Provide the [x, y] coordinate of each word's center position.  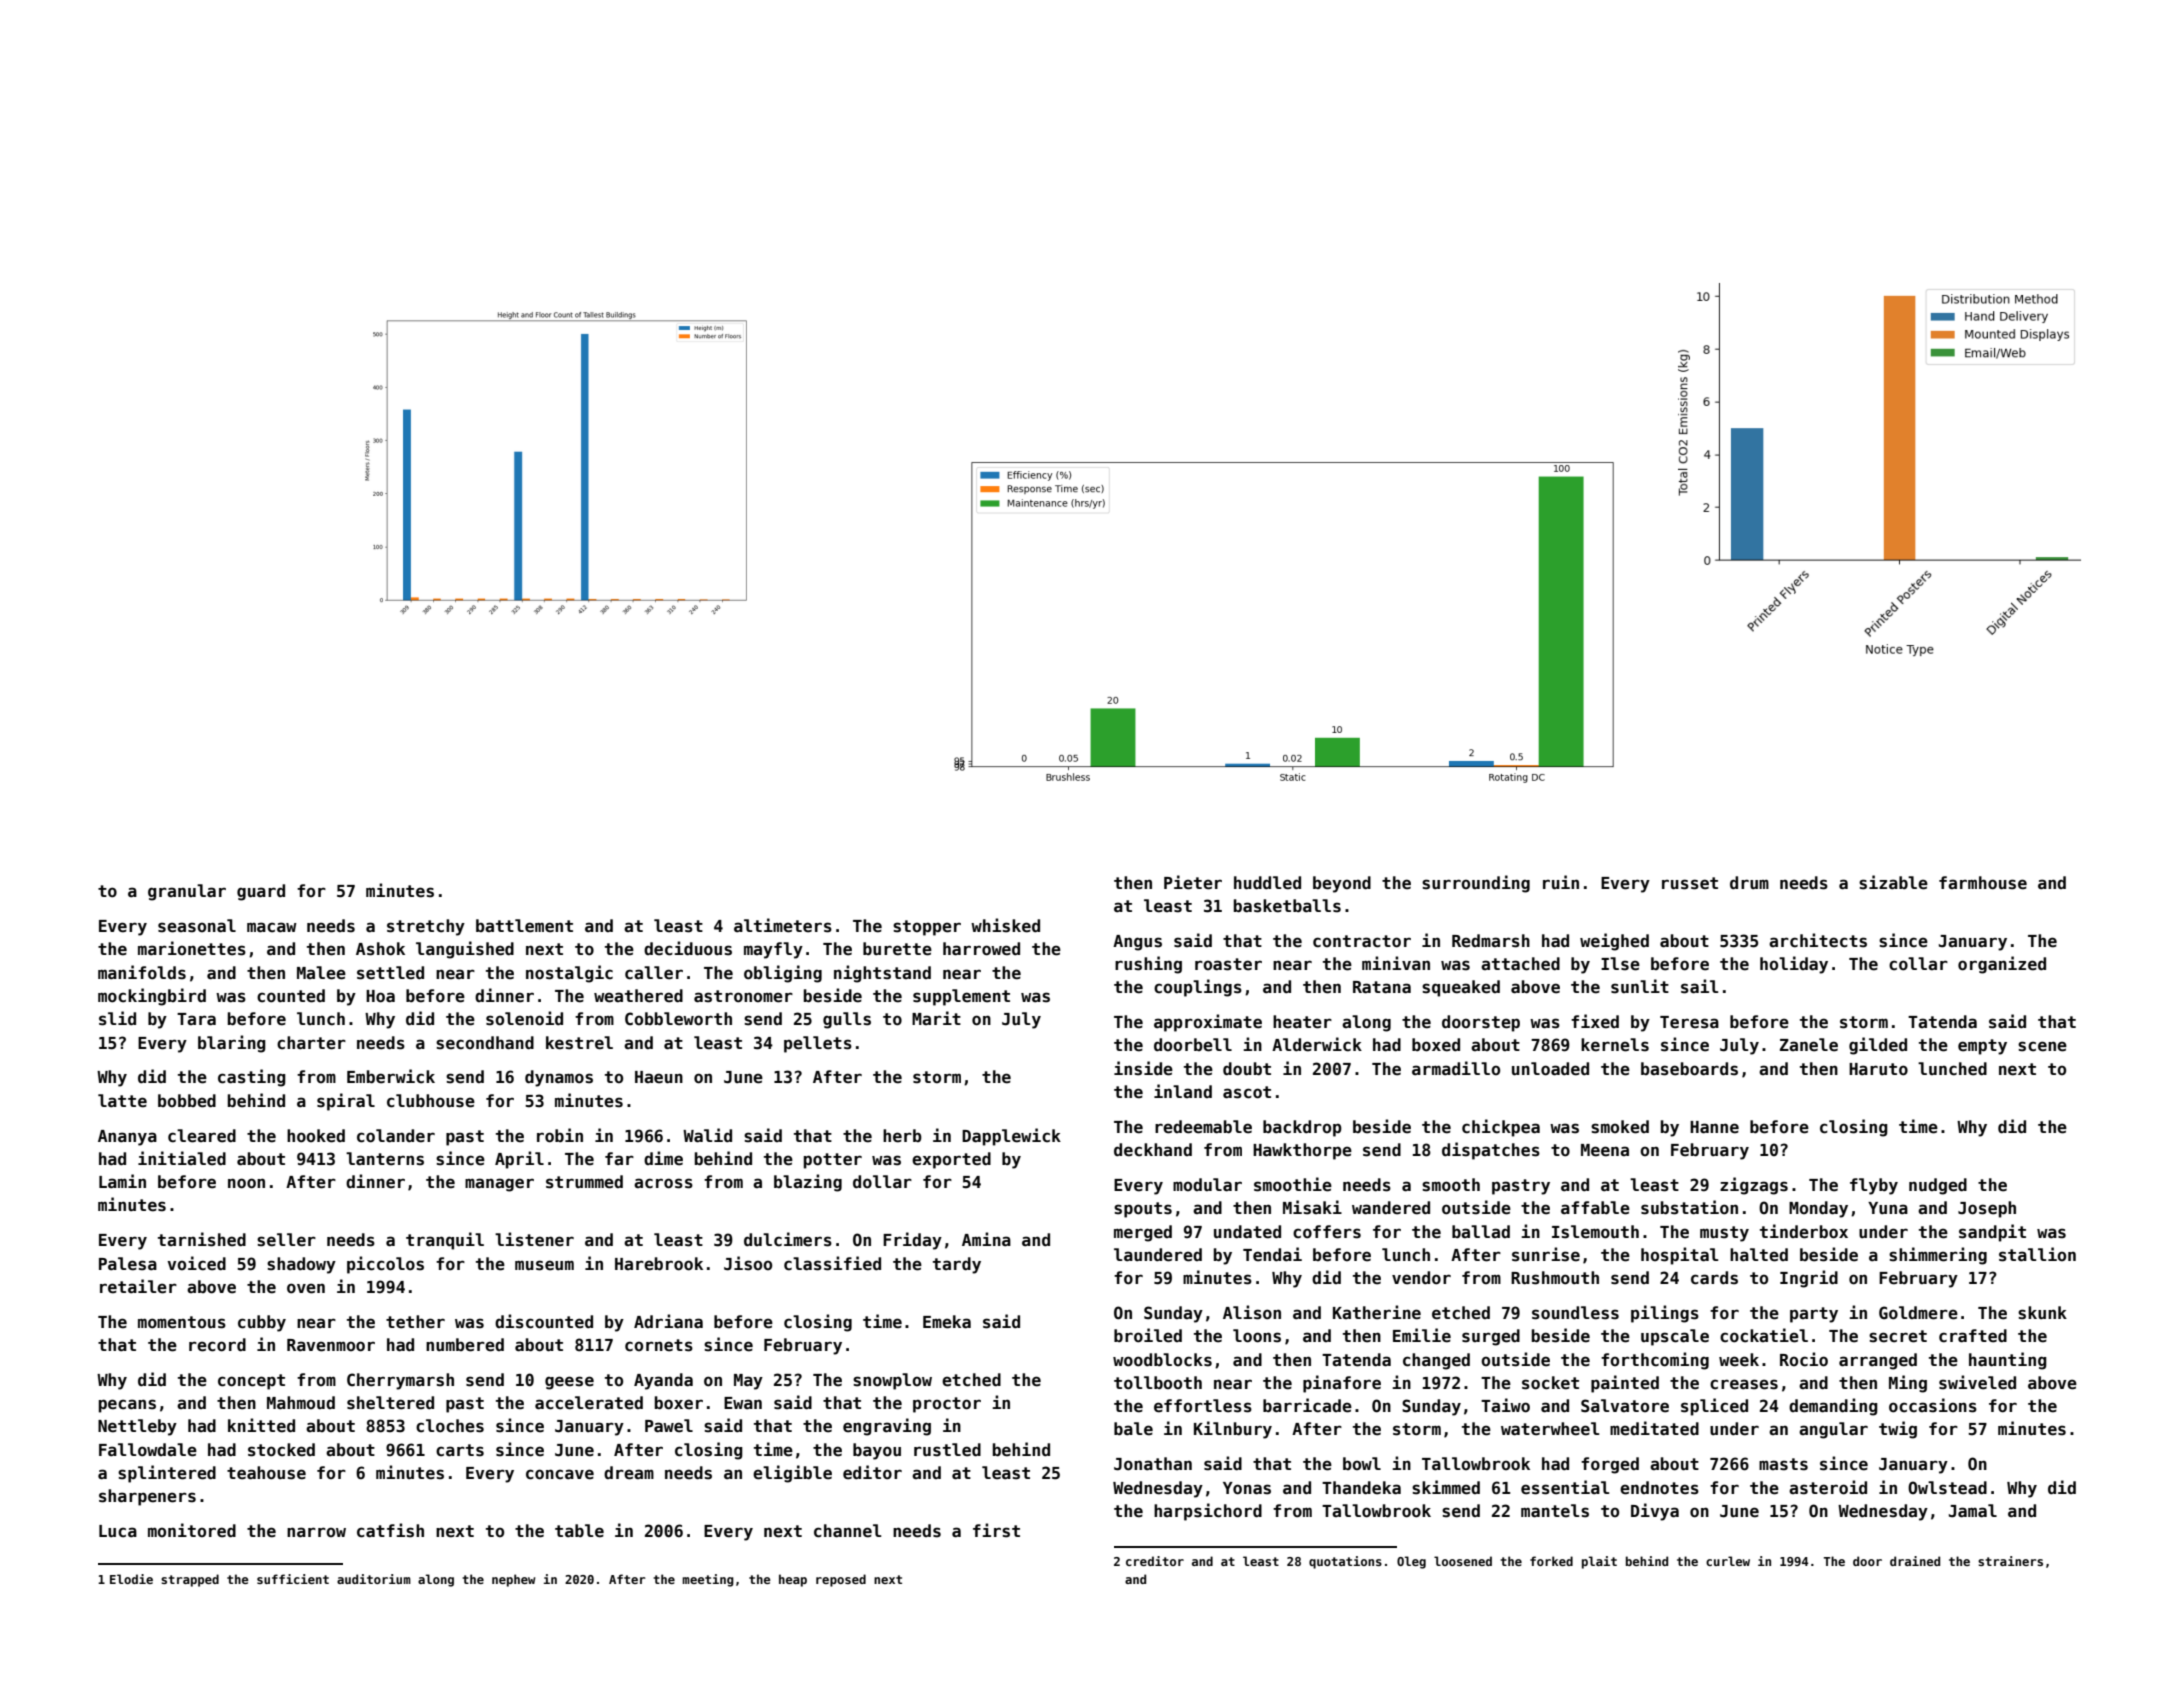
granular [187, 892]
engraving [887, 1427]
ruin [1561, 882]
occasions [1933, 1405]
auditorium [374, 1579]
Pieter [1193, 882]
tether [415, 1322]
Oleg [1411, 1562]
